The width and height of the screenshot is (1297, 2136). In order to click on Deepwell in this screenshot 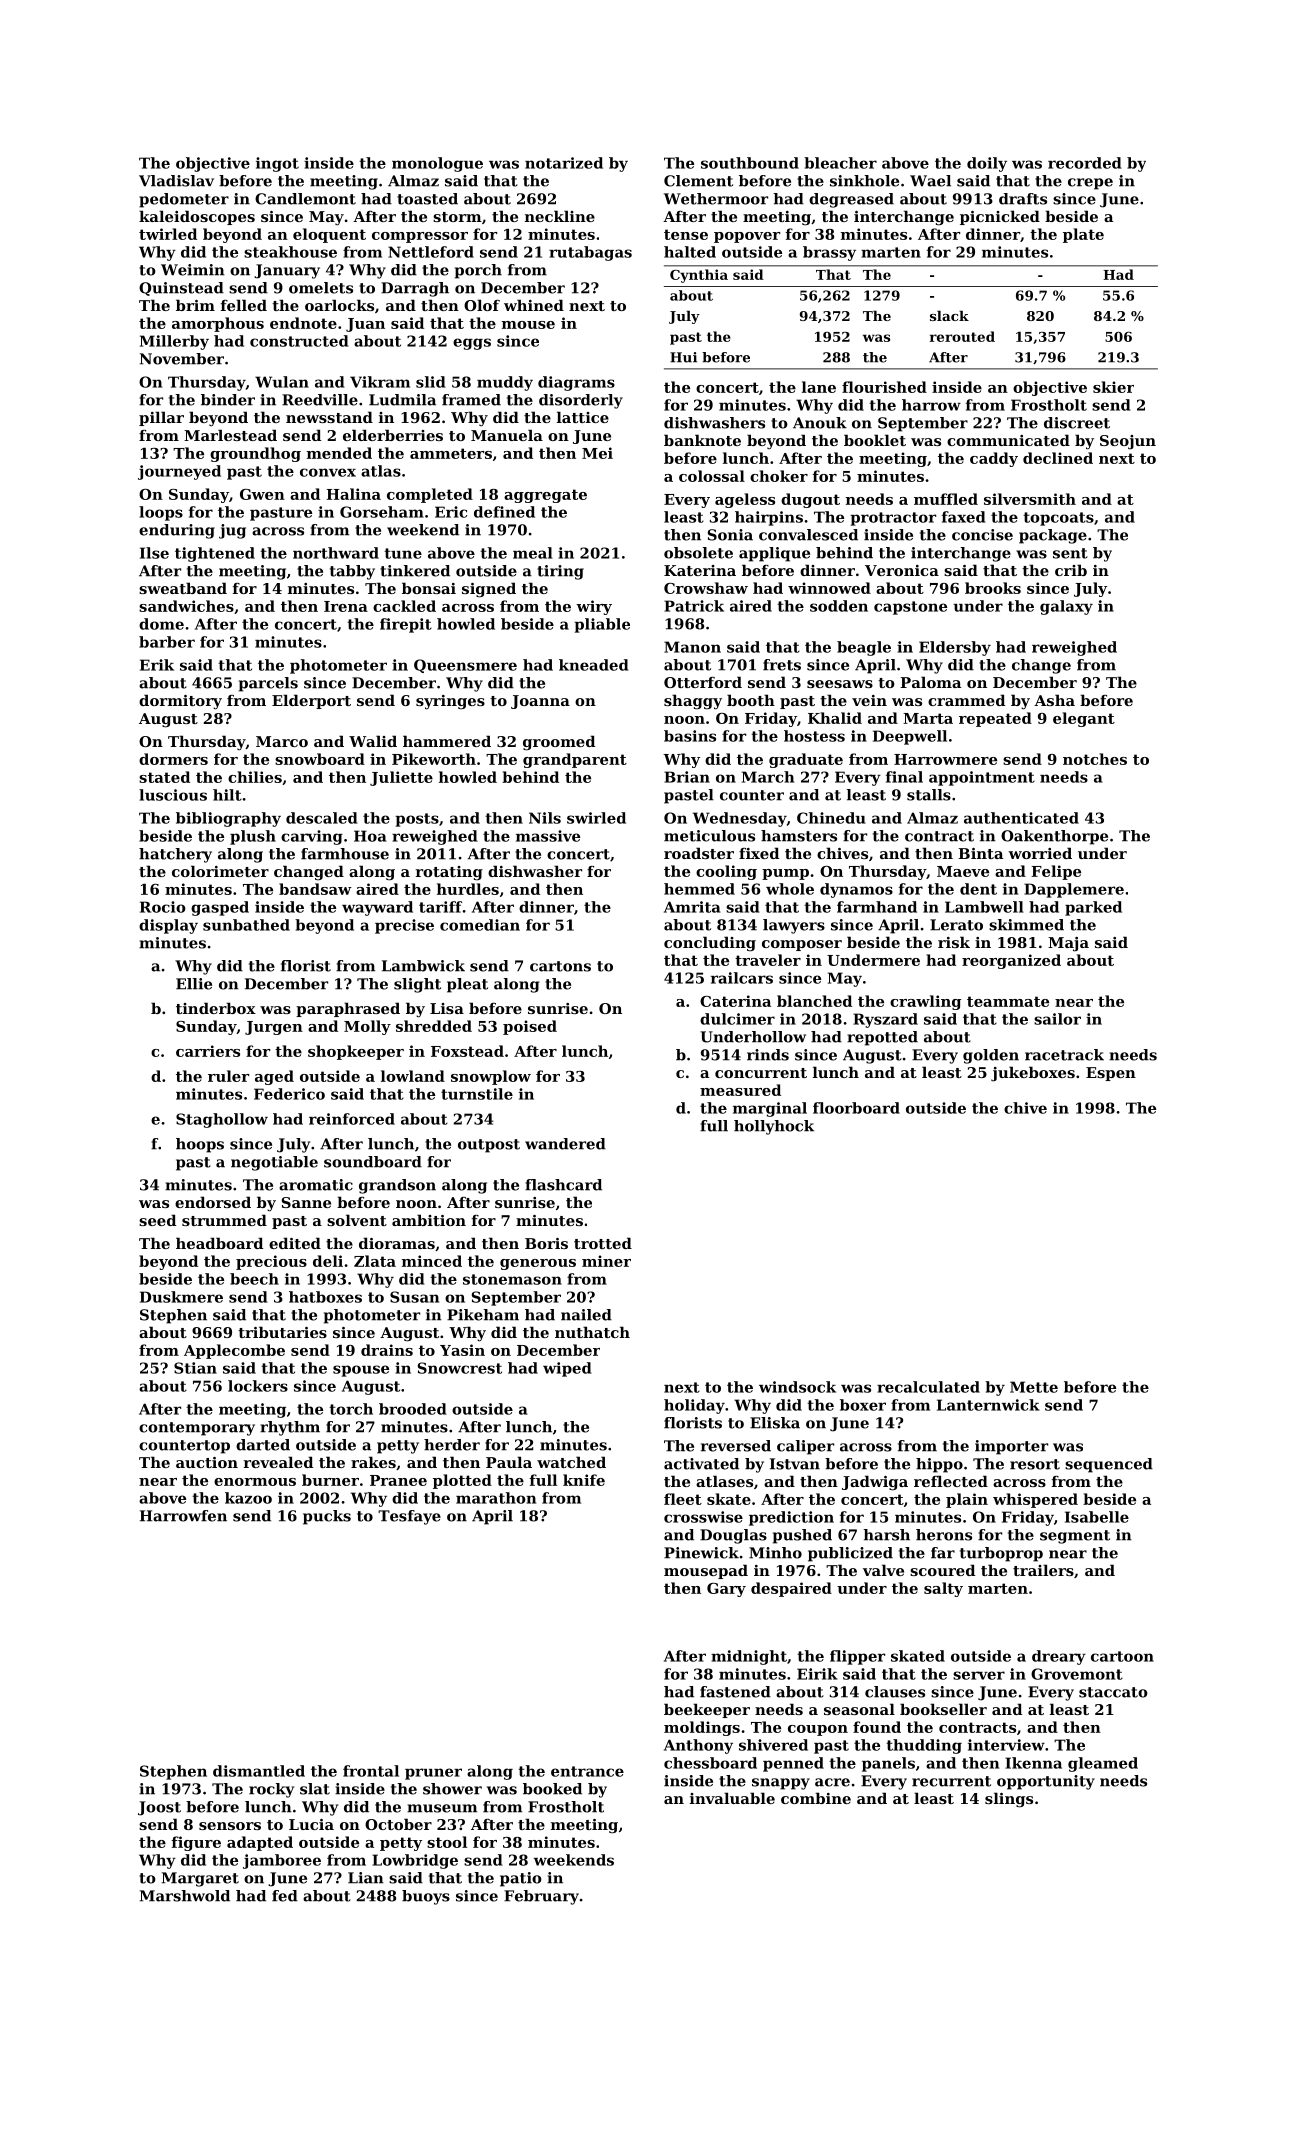, I will do `click(910, 737)`.
